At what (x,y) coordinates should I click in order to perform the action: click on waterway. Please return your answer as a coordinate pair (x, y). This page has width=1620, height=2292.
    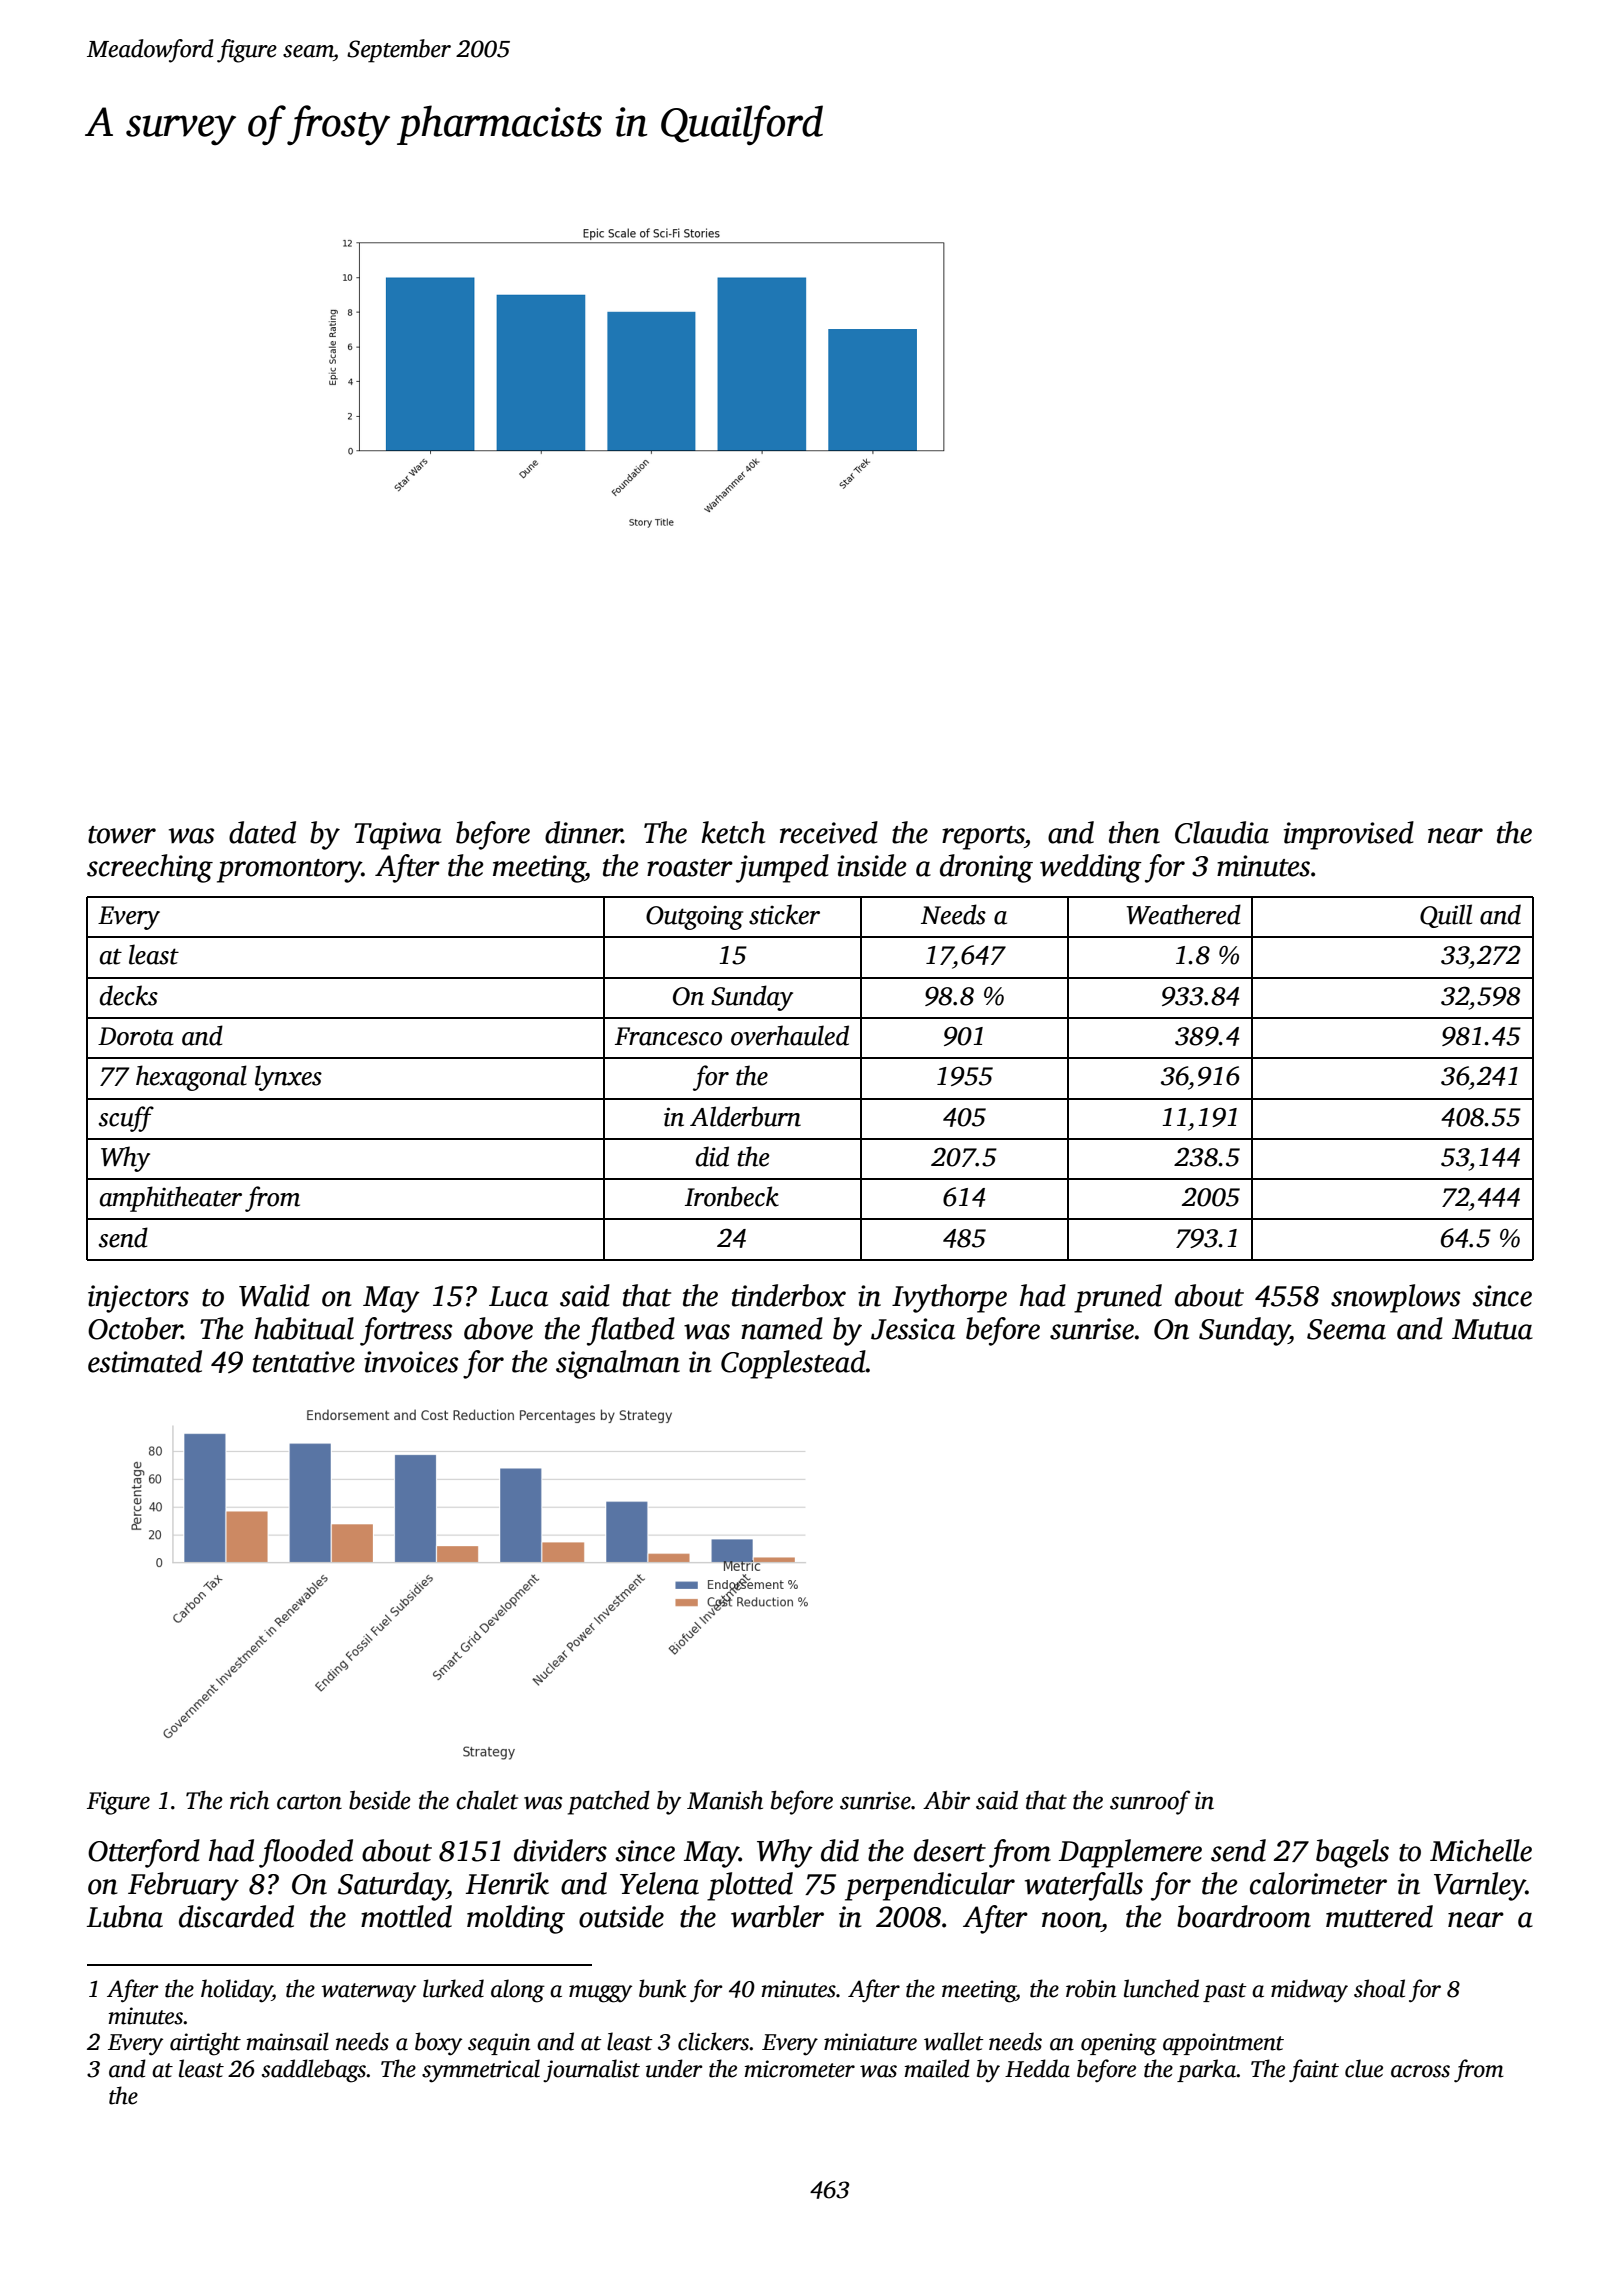
    Looking at the image, I should click on (368, 1993).
